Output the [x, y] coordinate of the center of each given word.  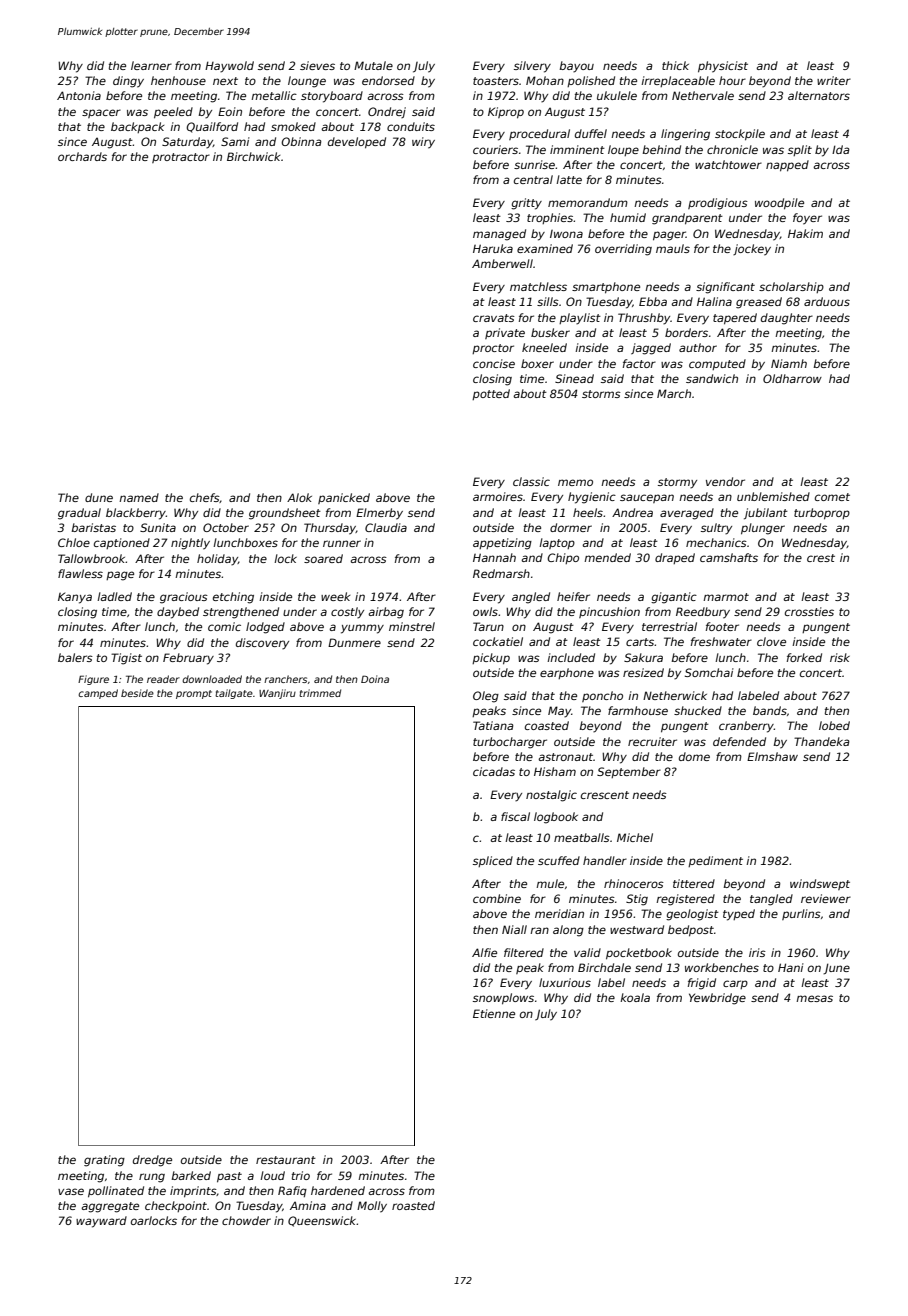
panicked [344, 498]
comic [224, 626]
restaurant [286, 1160]
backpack [137, 127]
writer [834, 80]
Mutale [373, 65]
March [674, 393]
